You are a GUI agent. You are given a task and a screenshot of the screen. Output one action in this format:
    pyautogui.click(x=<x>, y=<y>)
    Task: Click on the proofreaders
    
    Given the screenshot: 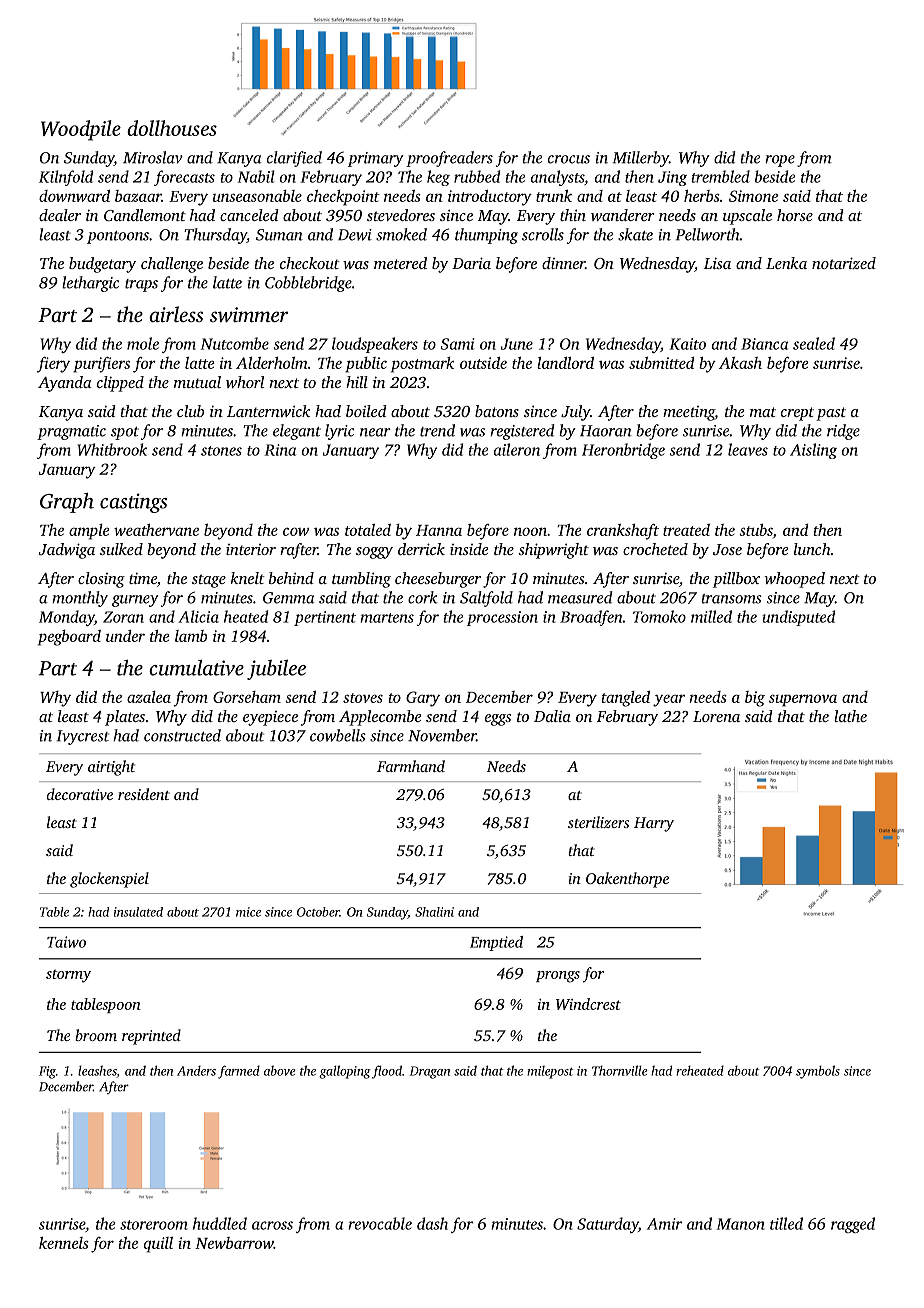 What is the action you would take?
    pyautogui.click(x=449, y=159)
